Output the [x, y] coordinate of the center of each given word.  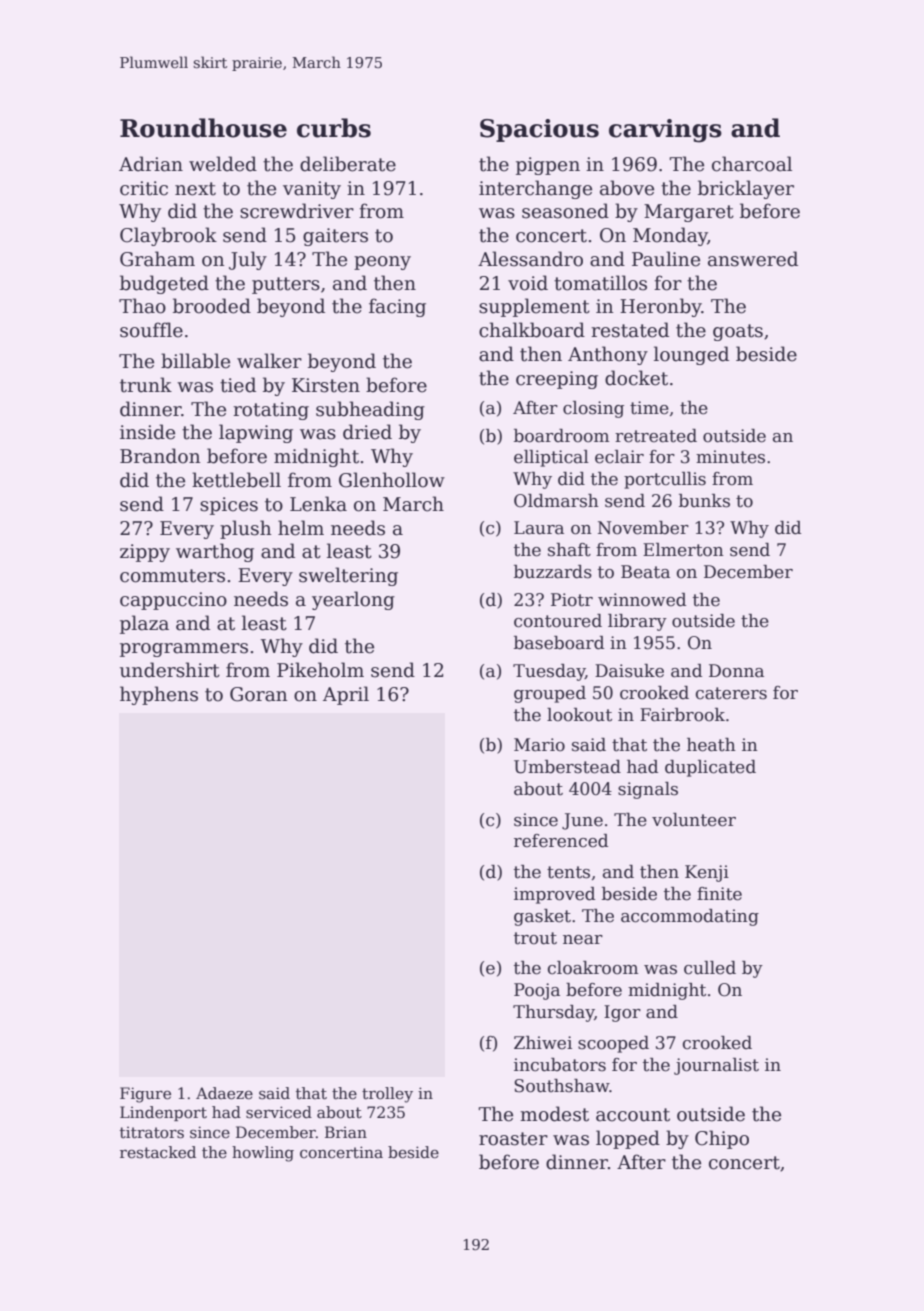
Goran [259, 694]
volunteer [694, 820]
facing [397, 307]
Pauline [666, 259]
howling [263, 1154]
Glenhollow [392, 480]
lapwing [256, 433]
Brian [346, 1132]
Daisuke [629, 671]
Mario [539, 745]
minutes [730, 457]
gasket [542, 917]
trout [535, 938]
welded [223, 164]
